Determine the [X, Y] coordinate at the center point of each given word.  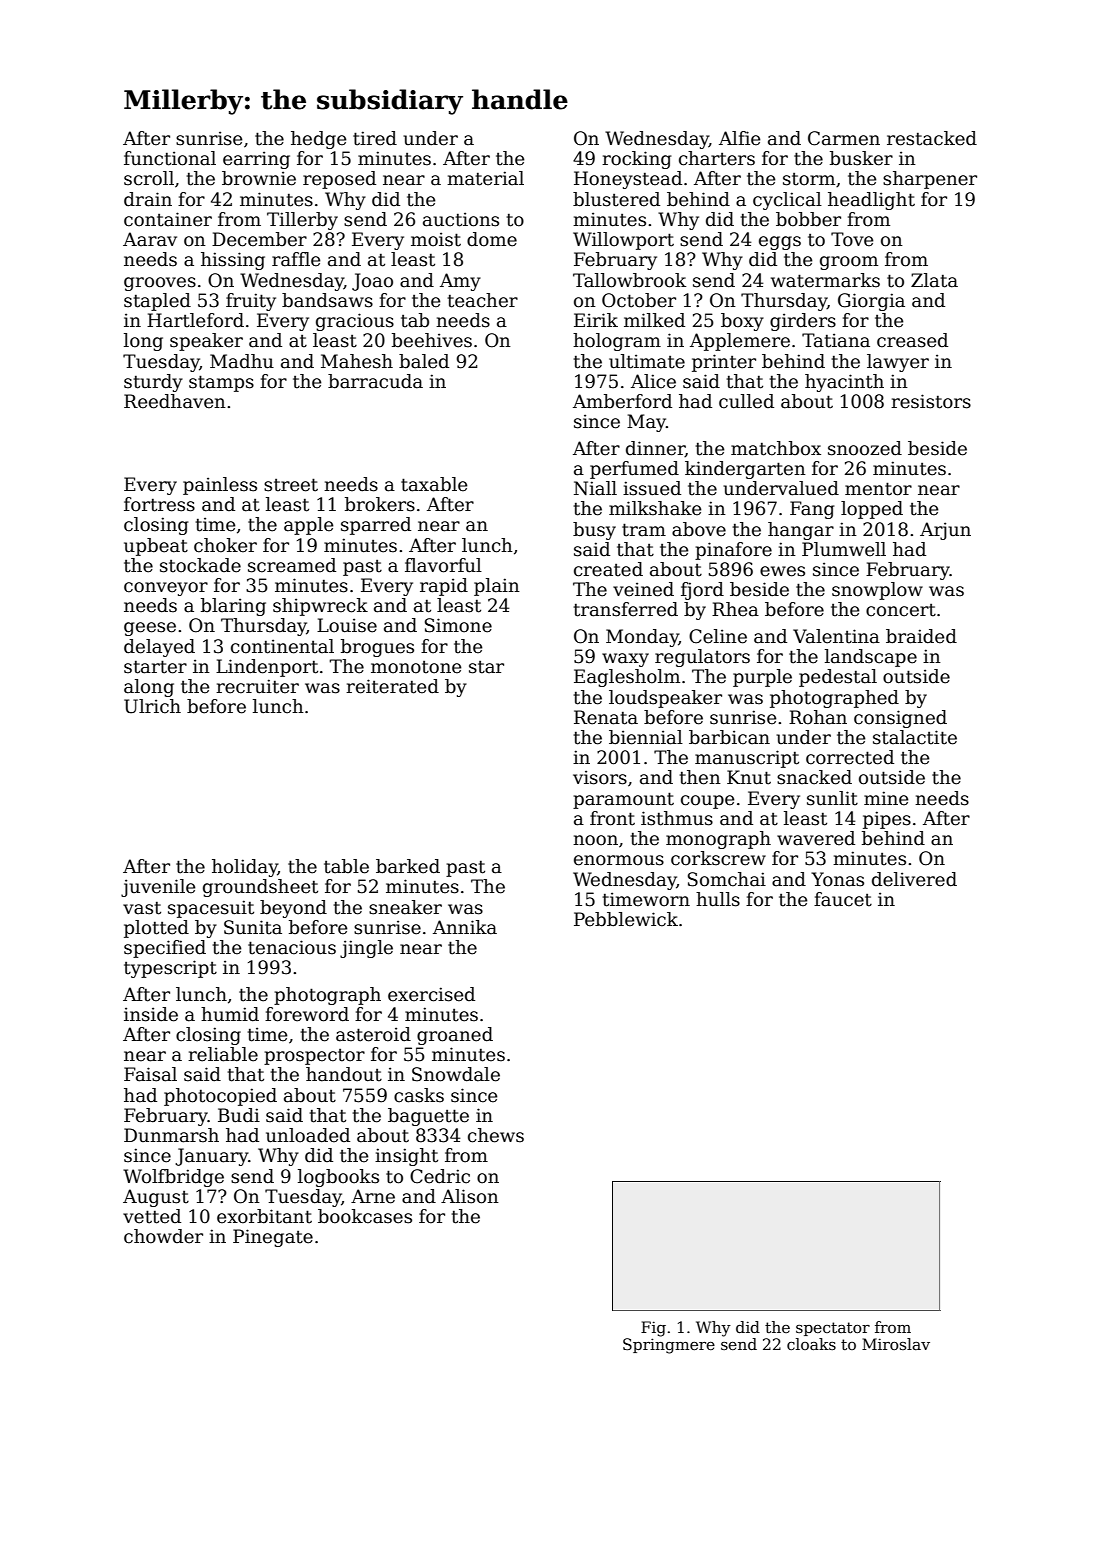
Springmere [669, 1346]
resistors [931, 401]
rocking [636, 160]
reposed [339, 180]
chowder [163, 1236]
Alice [653, 381]
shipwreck [320, 607]
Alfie [739, 138]
